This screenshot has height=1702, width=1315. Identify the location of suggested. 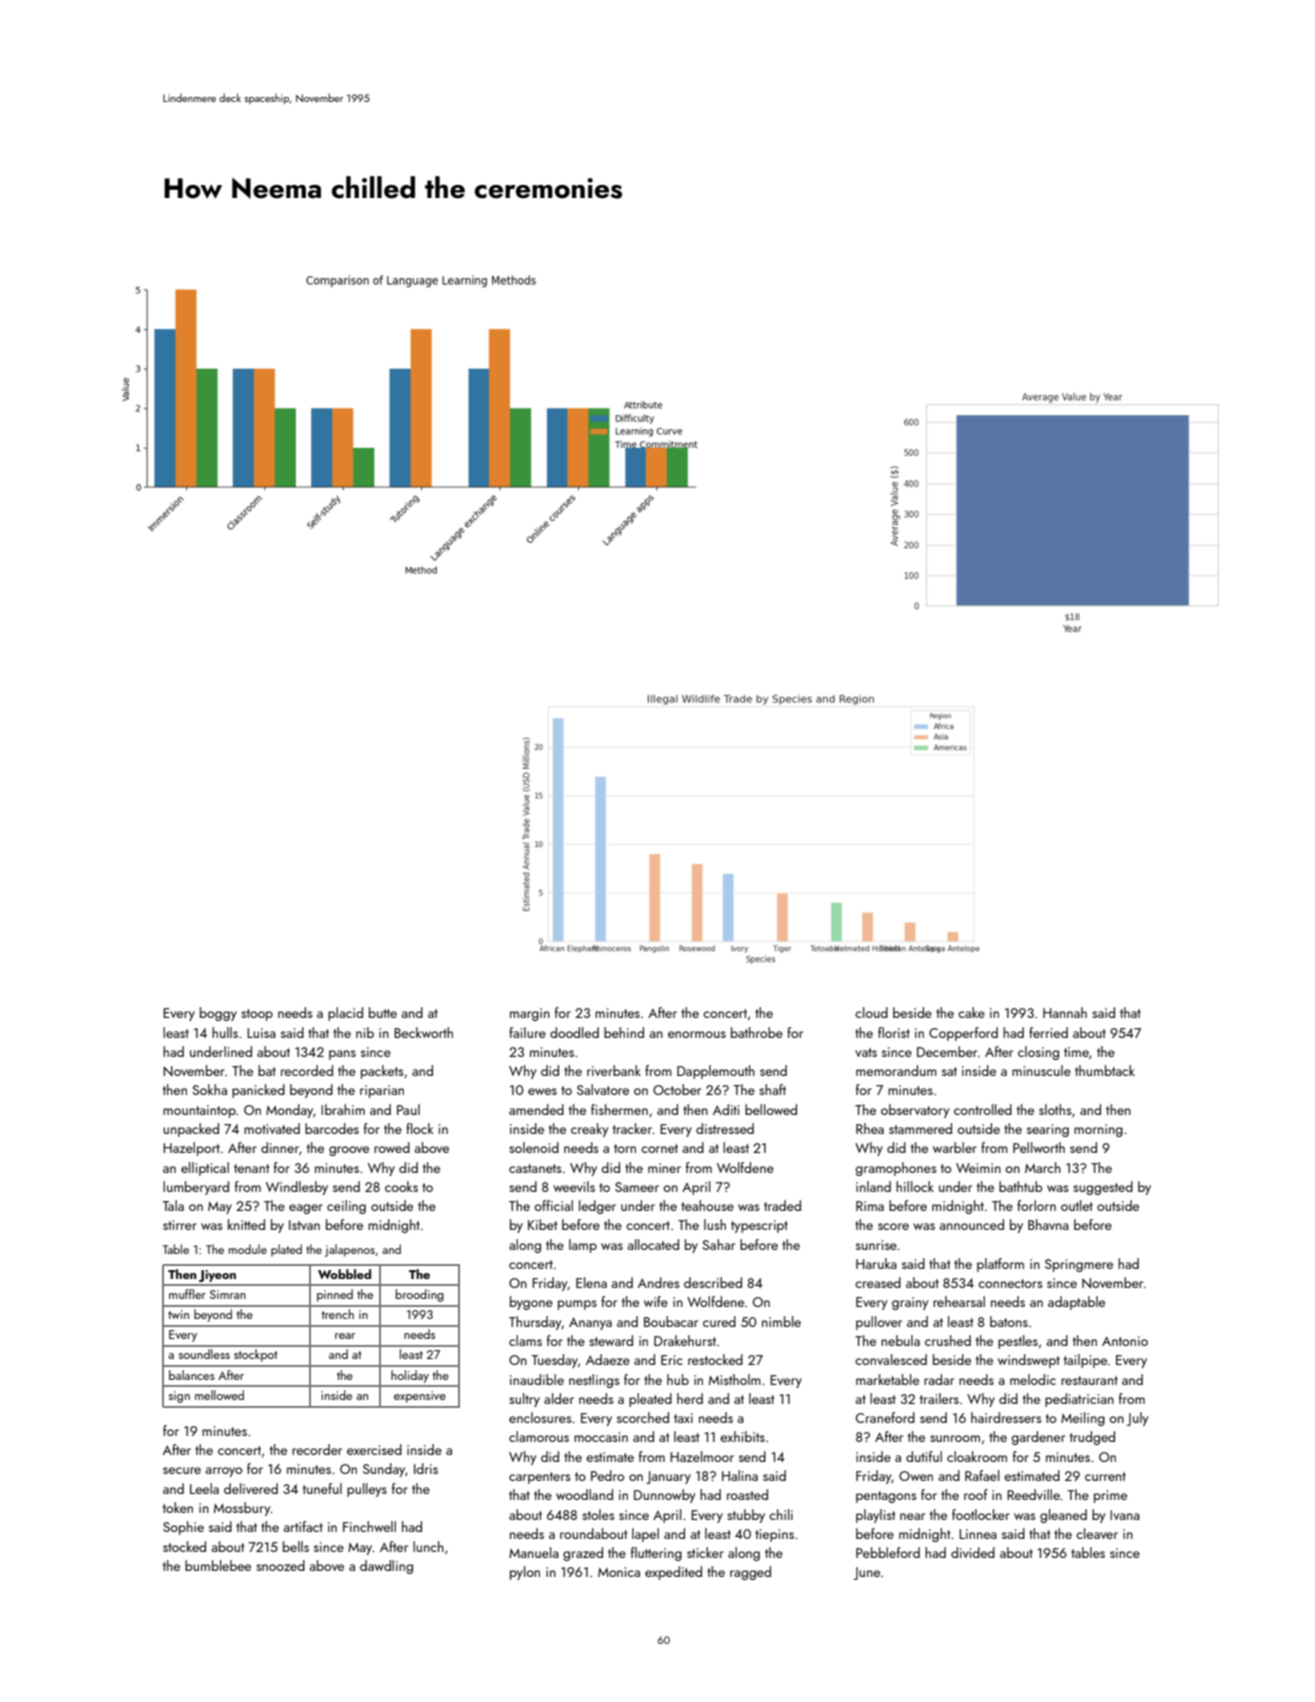
(1103, 1188).
